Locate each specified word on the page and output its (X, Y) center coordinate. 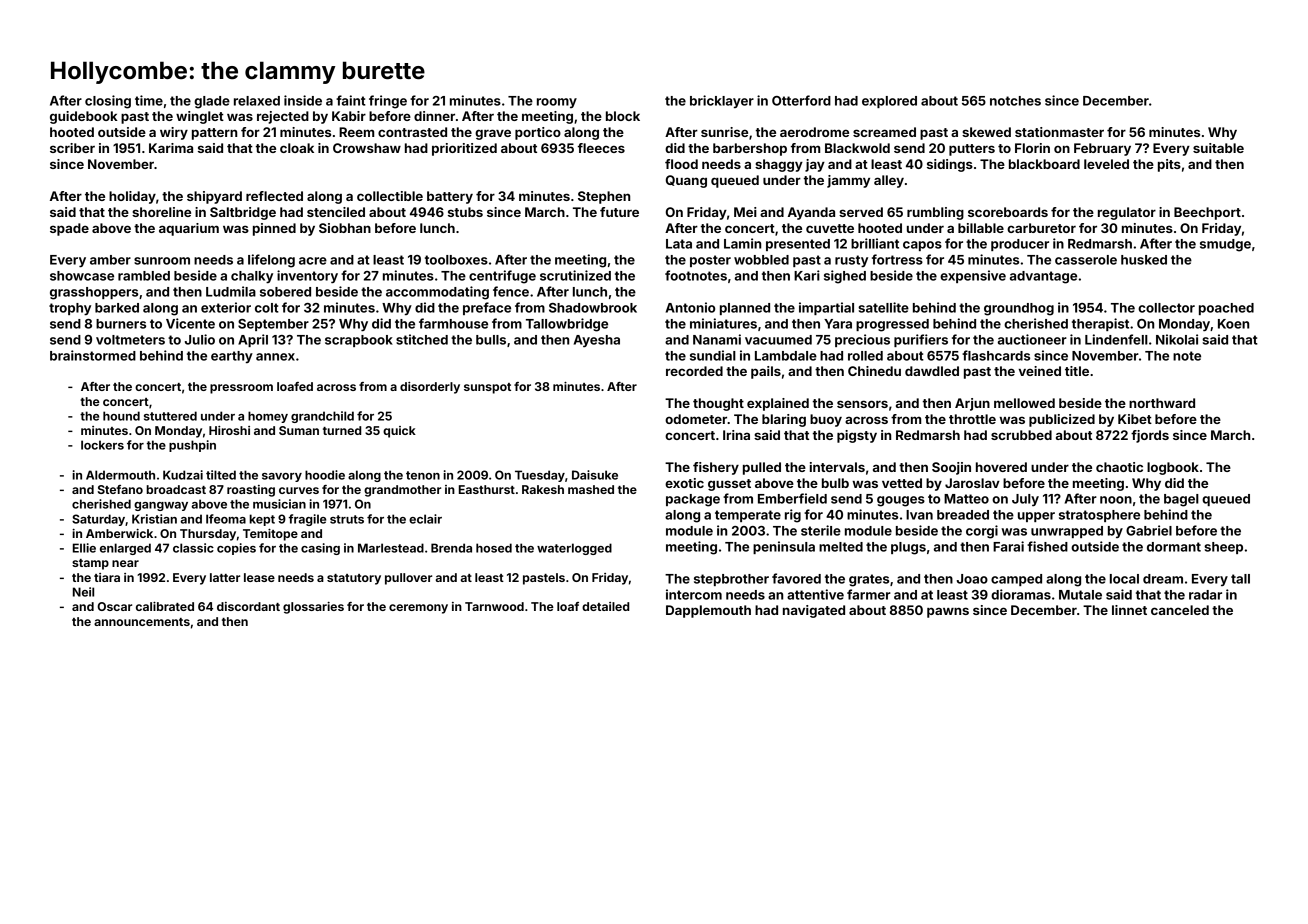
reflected (274, 196)
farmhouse (453, 323)
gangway (161, 506)
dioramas (1021, 594)
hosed (494, 548)
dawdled (932, 371)
